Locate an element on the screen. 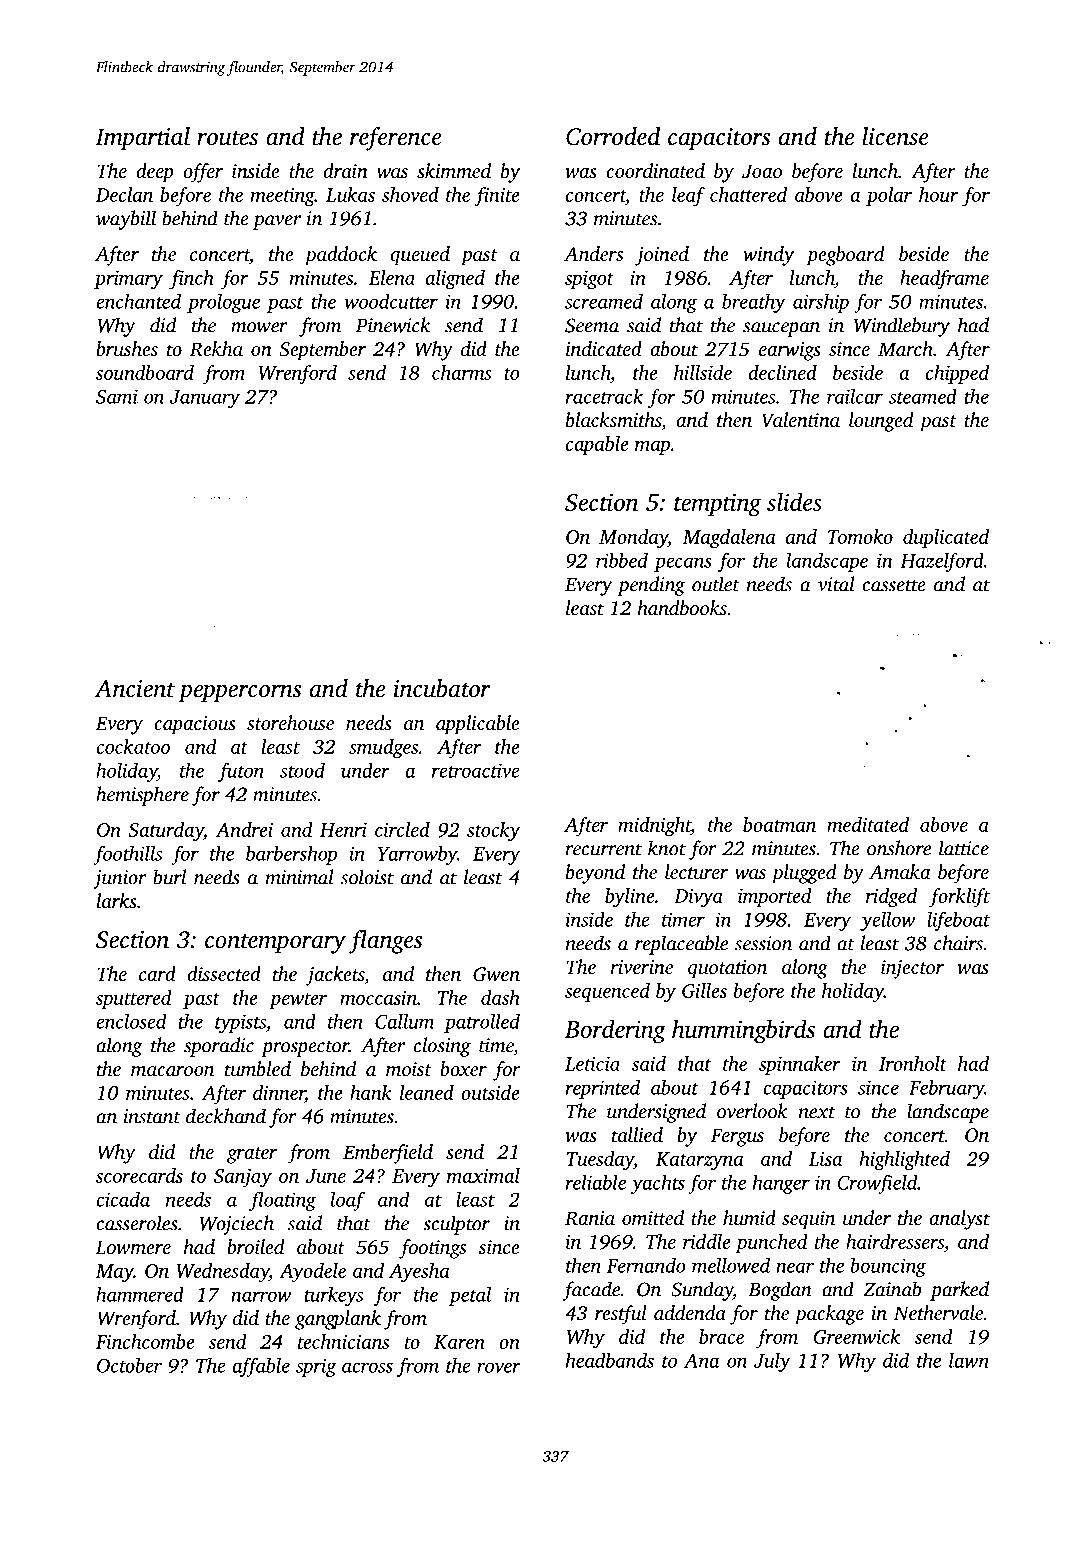 The height and width of the screenshot is (1541, 1085). affable is located at coordinates (261, 1367).
